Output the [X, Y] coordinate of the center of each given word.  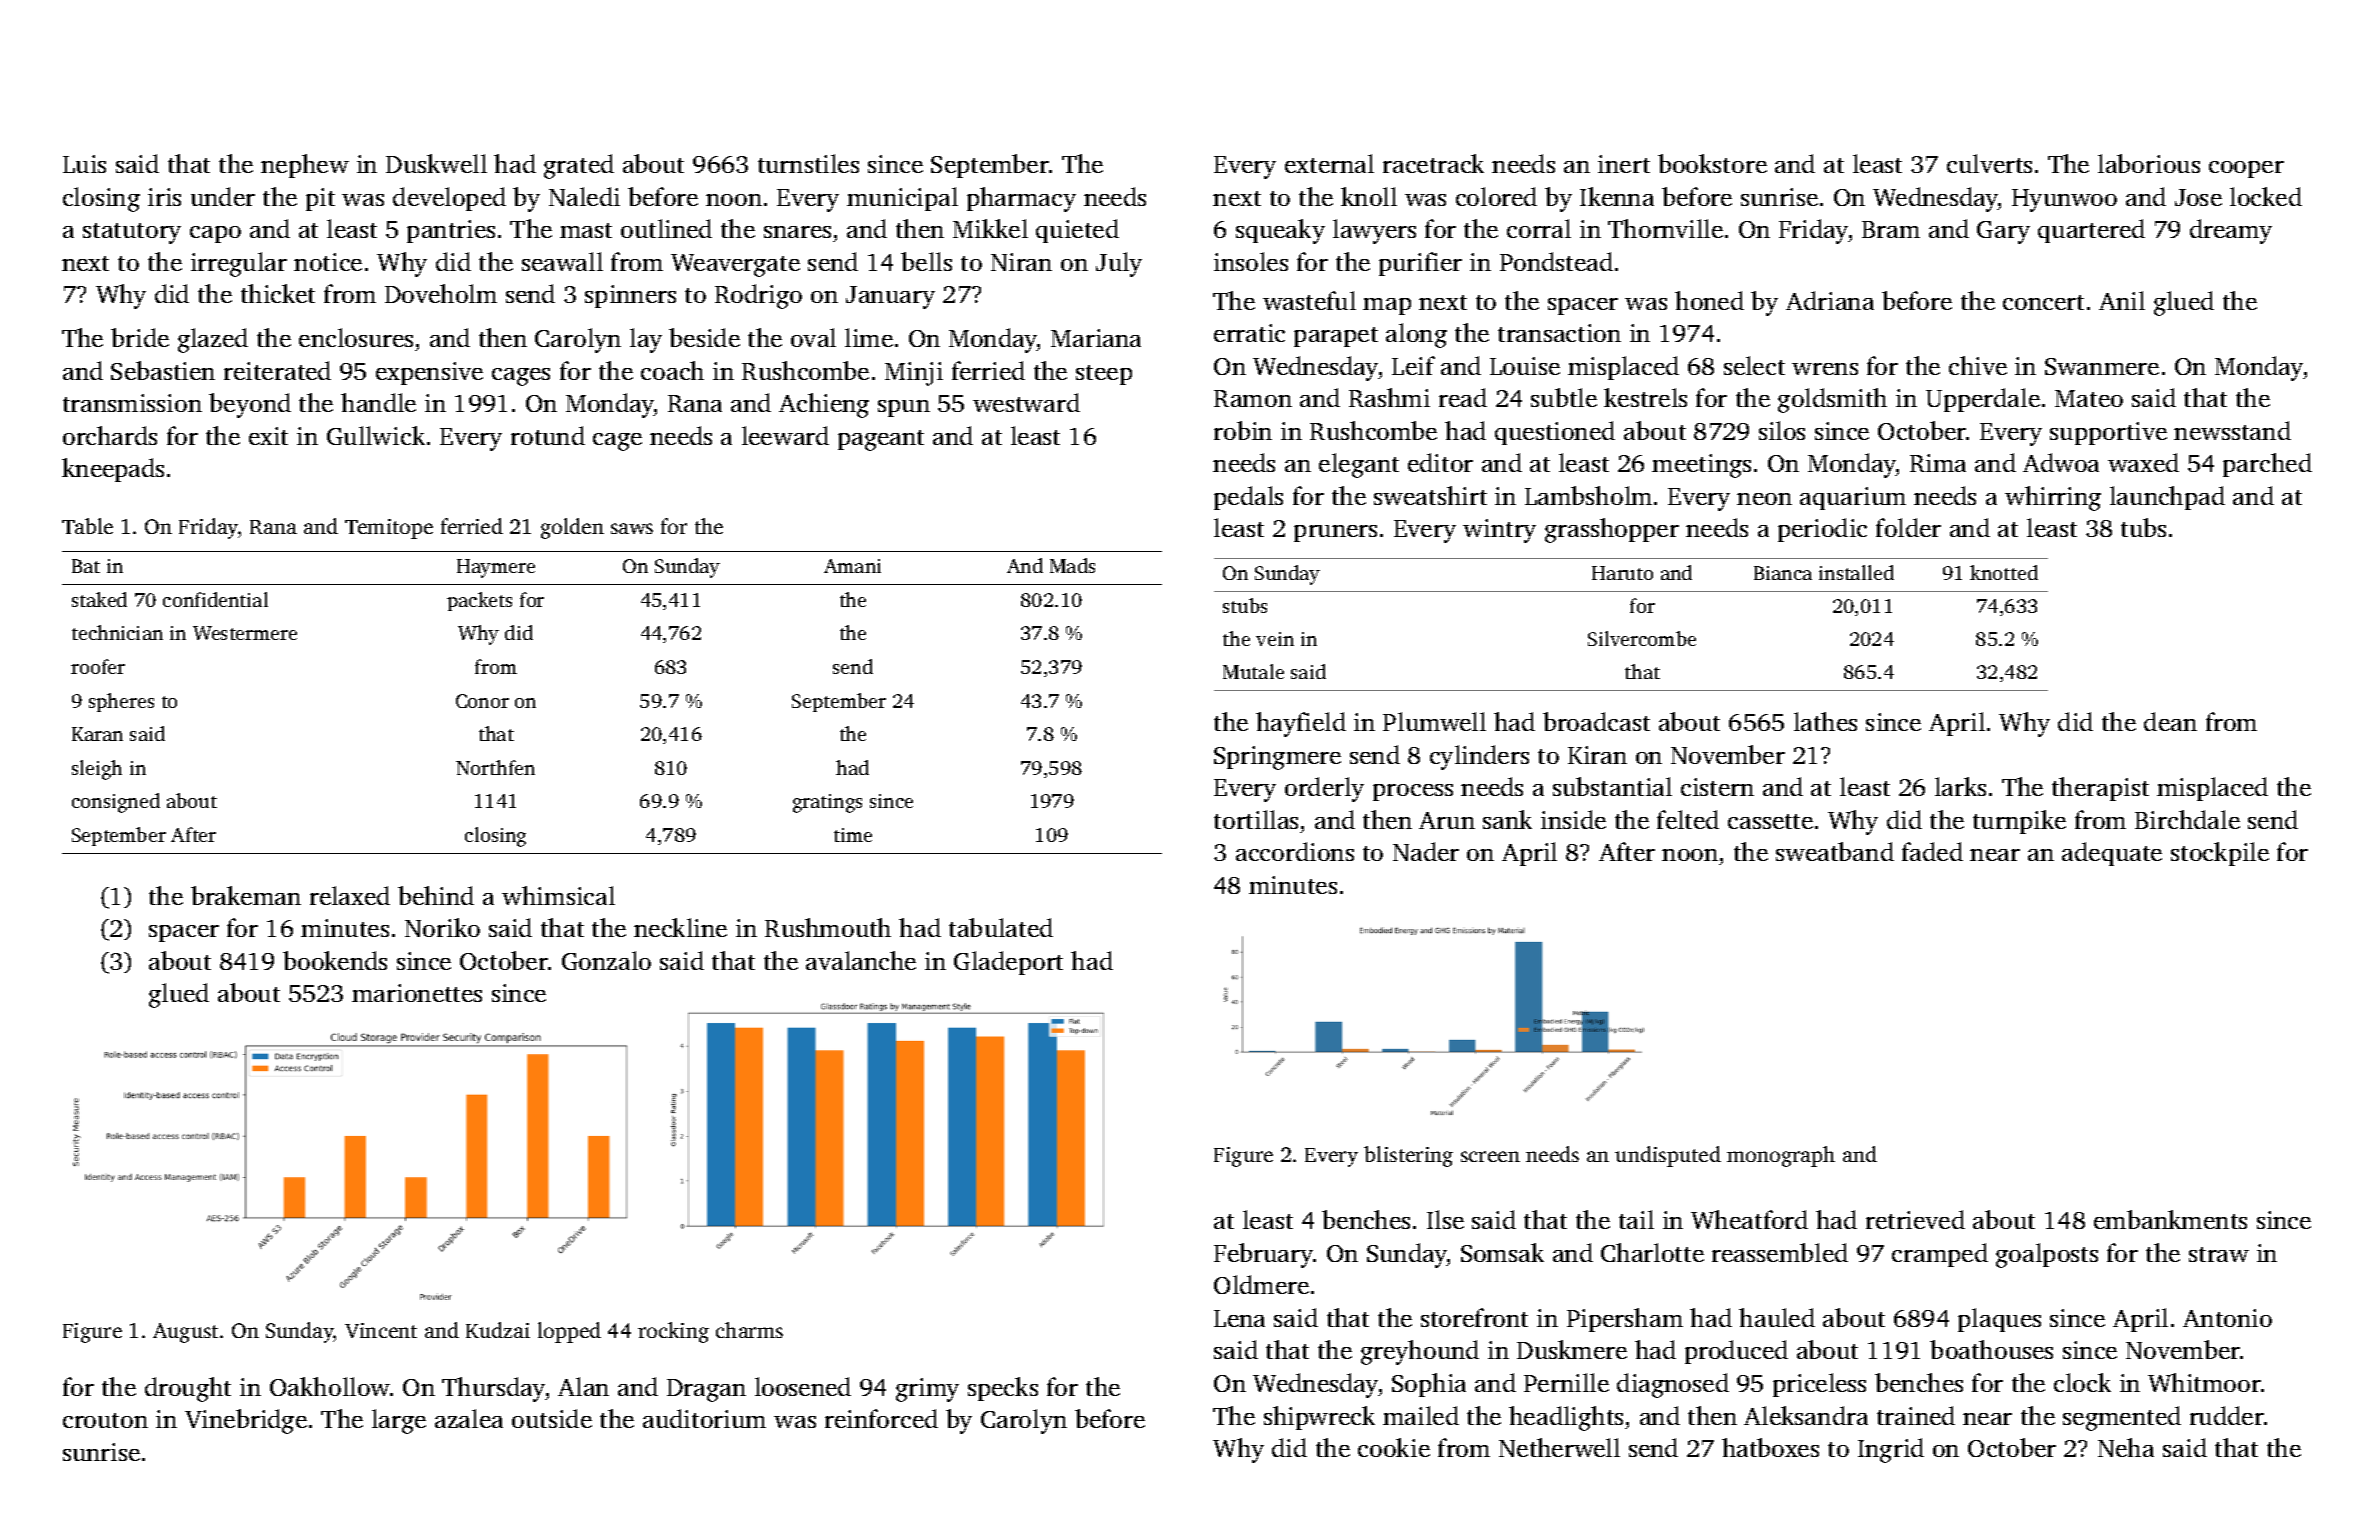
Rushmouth [828, 927]
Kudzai [498, 1330]
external [1329, 163]
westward [1026, 402]
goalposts [2047, 1255]
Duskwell [436, 163]
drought [188, 1389]
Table [87, 526]
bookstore [1712, 163]
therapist [2100, 789]
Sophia [1429, 1385]
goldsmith [1832, 400]
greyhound [1420, 1352]
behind [436, 895]
